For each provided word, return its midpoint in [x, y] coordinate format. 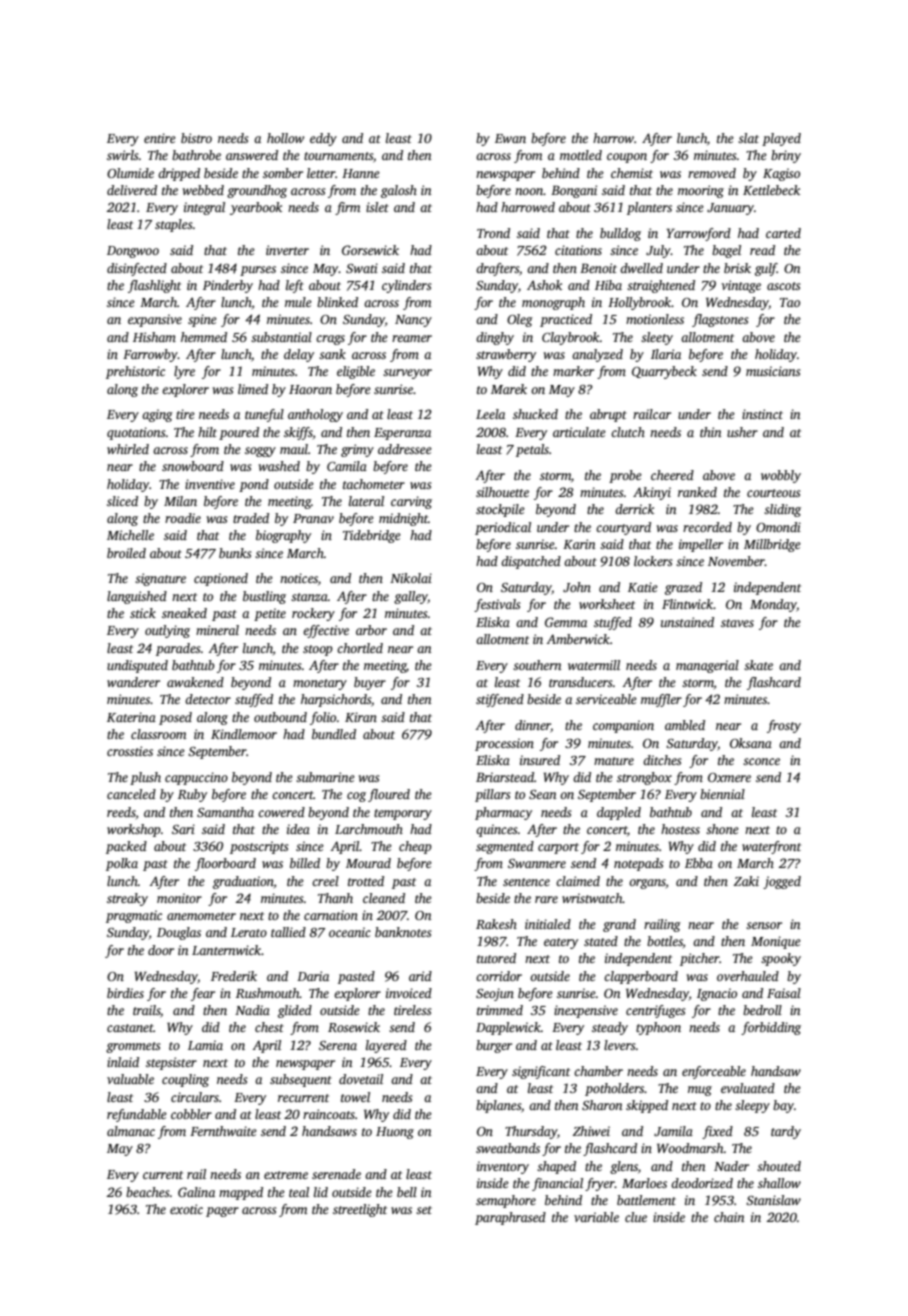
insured [540, 760]
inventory [503, 1167]
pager [222, 1212]
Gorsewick [370, 250]
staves [737, 623]
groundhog [257, 191]
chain [729, 1217]
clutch [628, 432]
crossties [130, 751]
